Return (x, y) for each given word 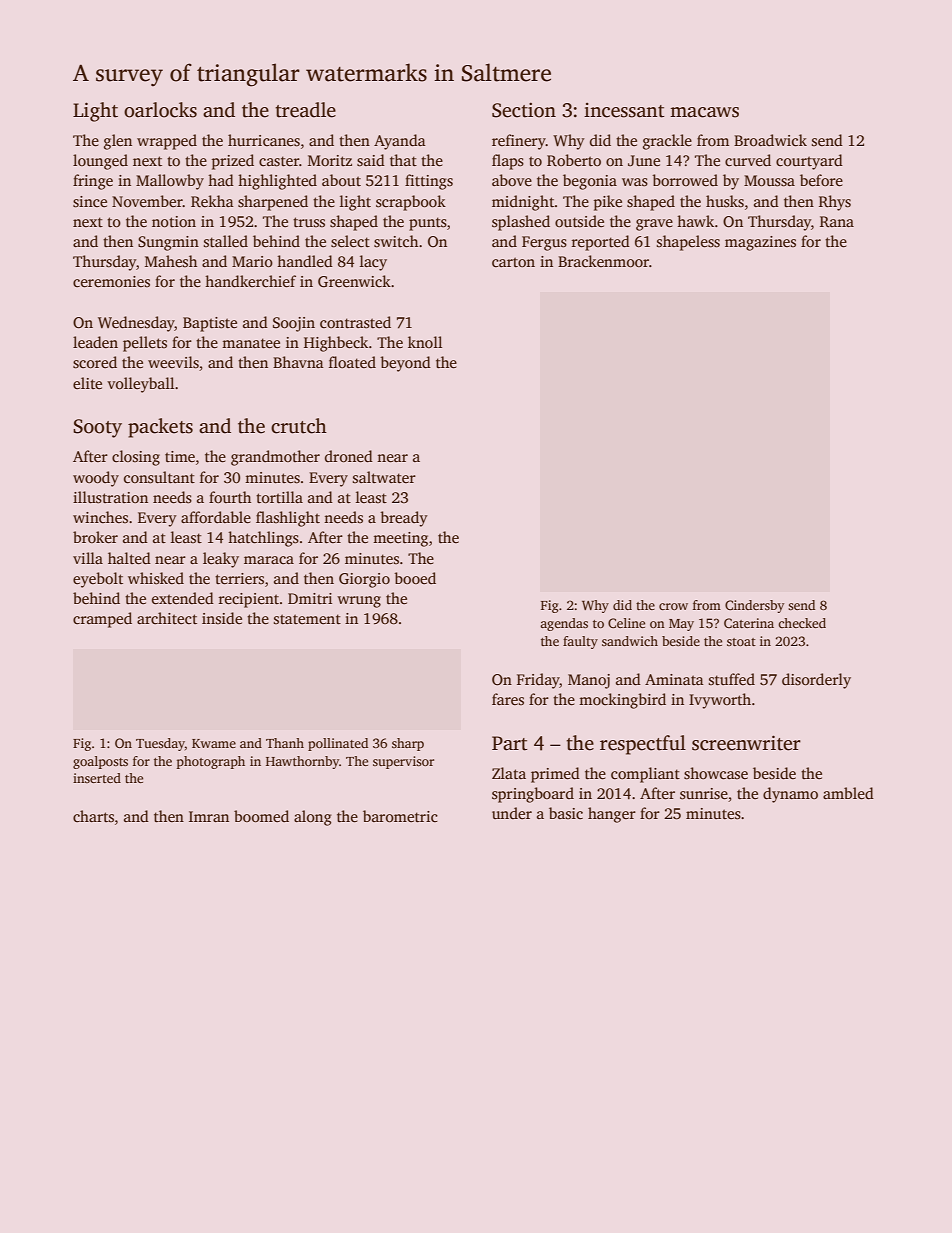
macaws (704, 112)
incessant (624, 110)
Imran (209, 816)
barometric (400, 816)
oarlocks (160, 110)
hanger (612, 815)
